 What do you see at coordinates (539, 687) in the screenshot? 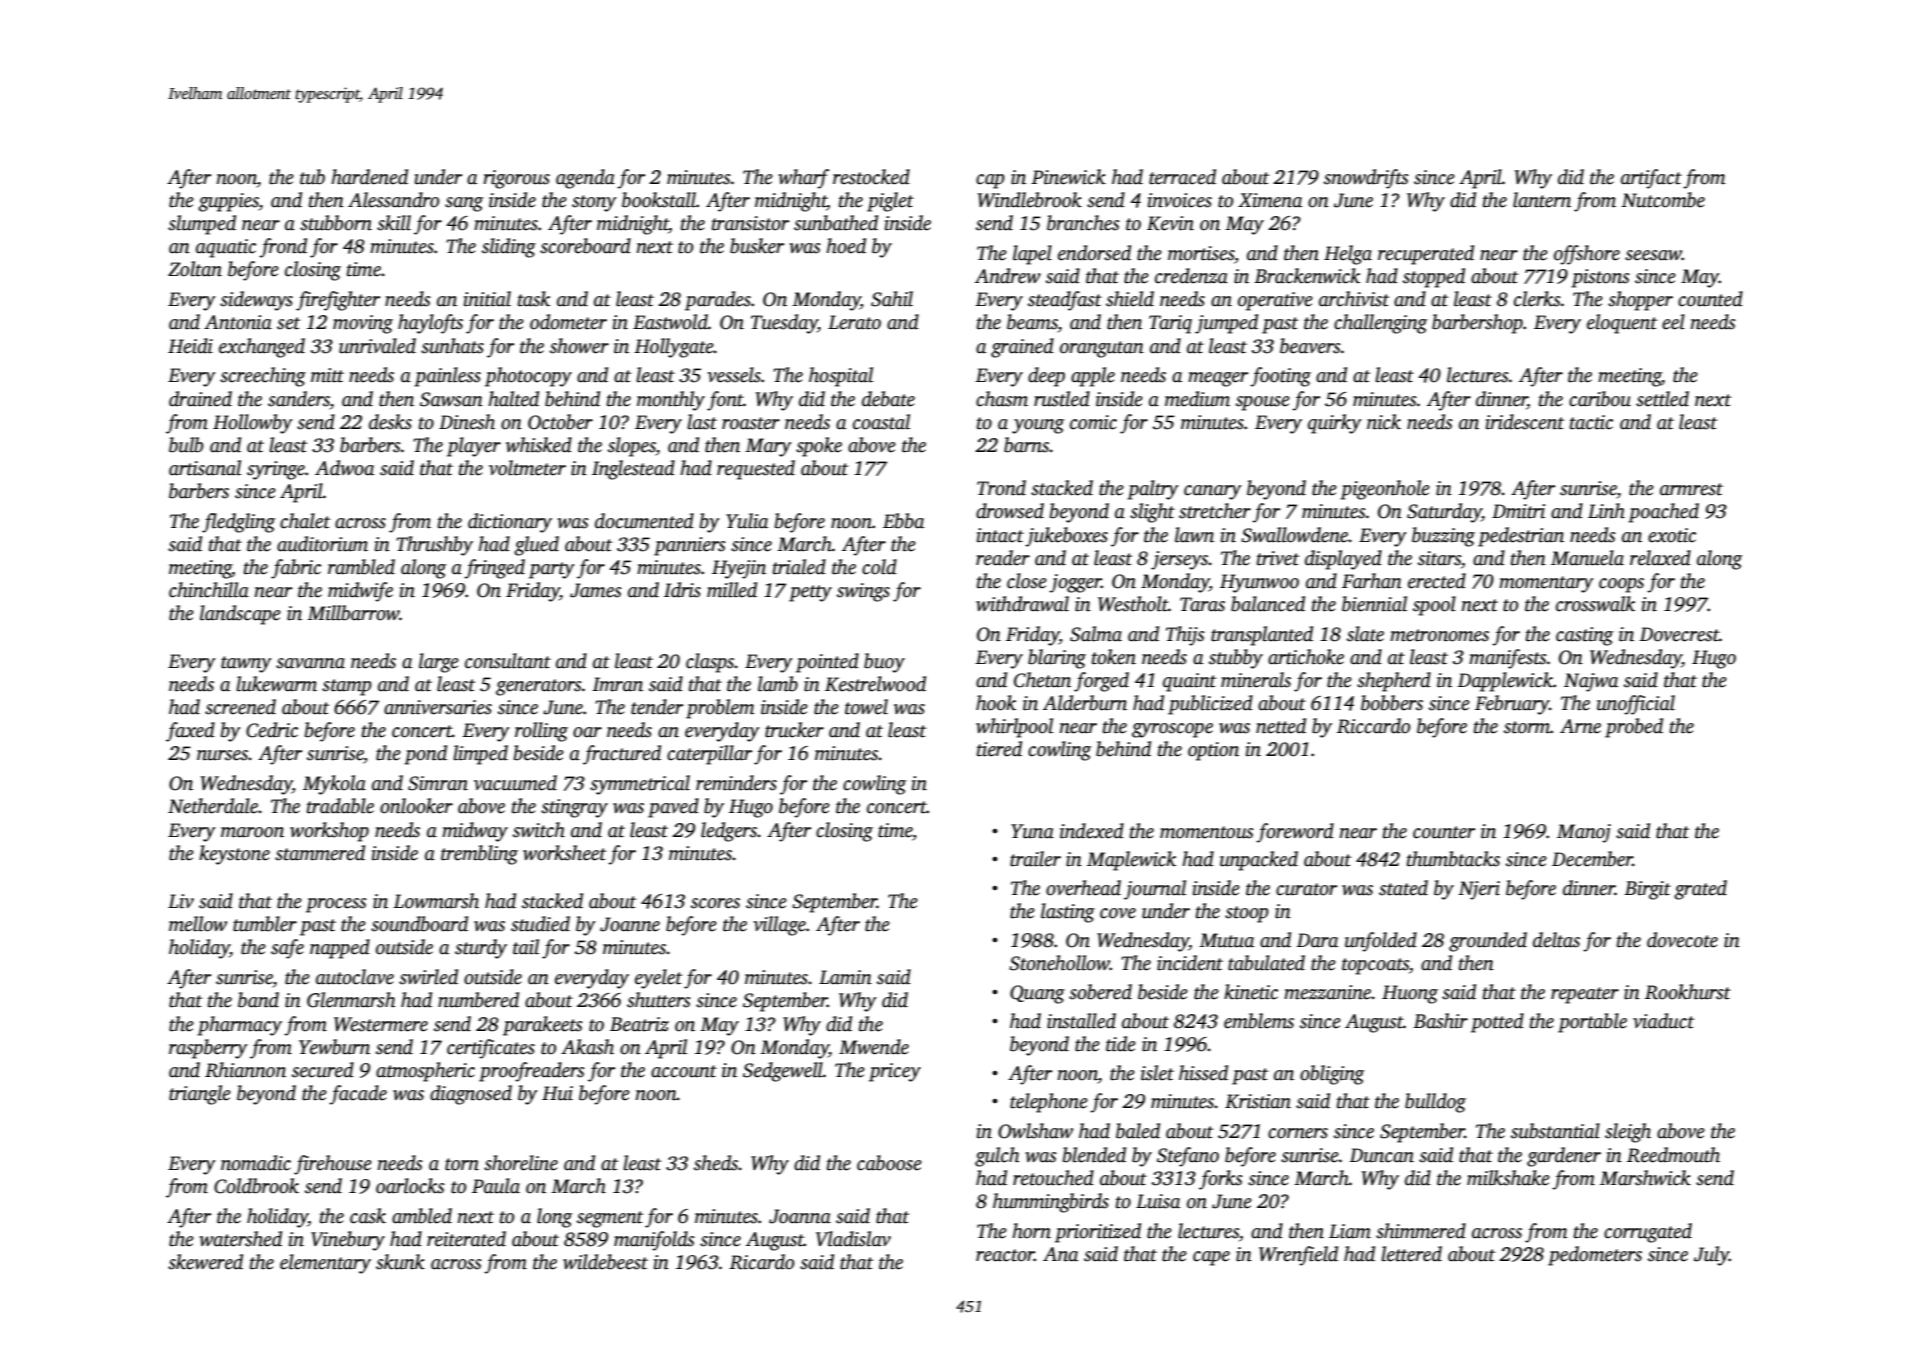
I see `generators` at bounding box center [539, 687].
